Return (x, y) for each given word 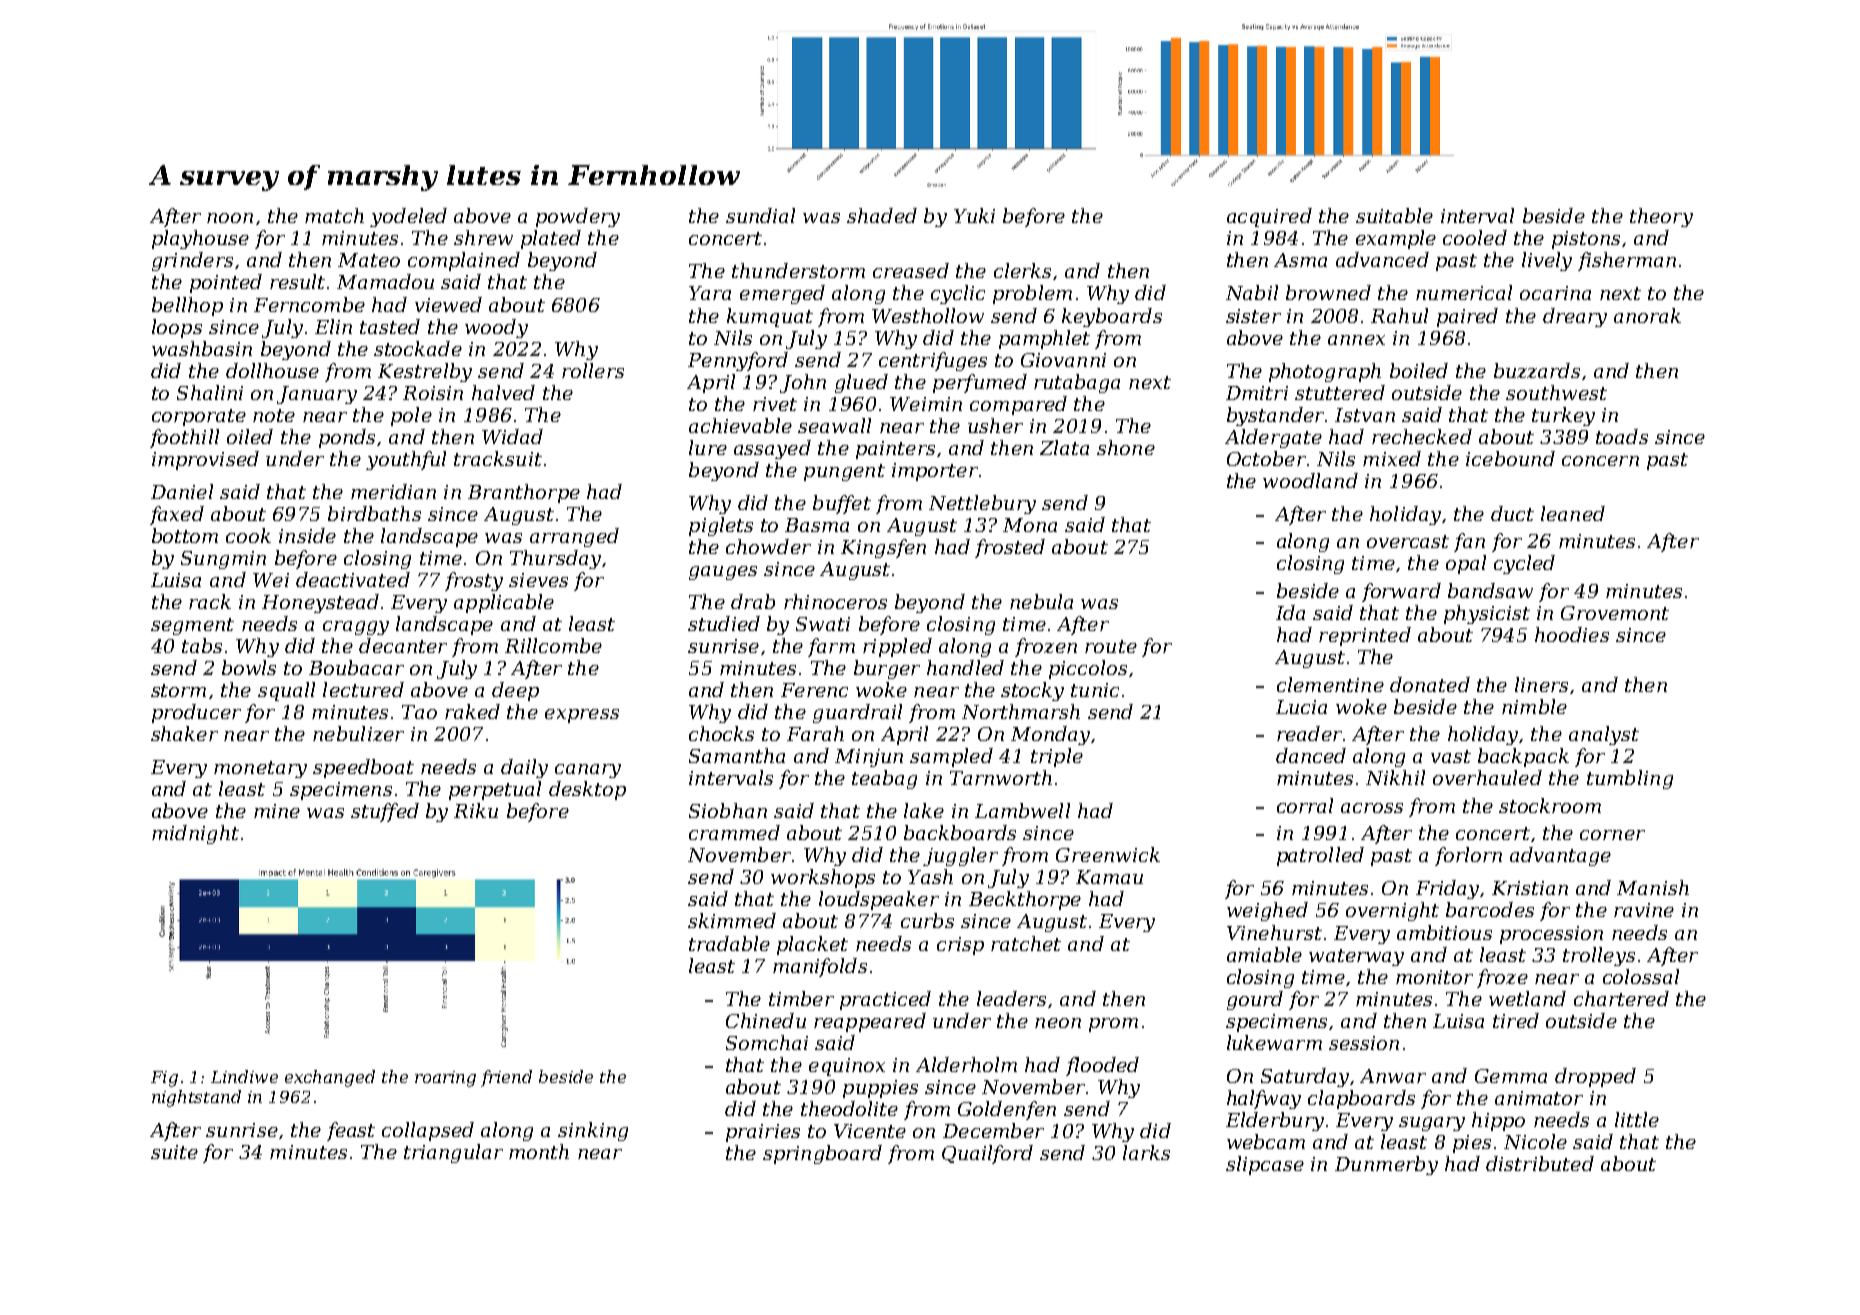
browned (1328, 292)
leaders (1011, 998)
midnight (195, 834)
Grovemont (1615, 613)
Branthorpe (524, 493)
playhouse (200, 239)
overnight (1392, 911)
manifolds (820, 967)
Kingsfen (883, 548)
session (1364, 1043)
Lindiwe (244, 1076)
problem (1032, 294)
